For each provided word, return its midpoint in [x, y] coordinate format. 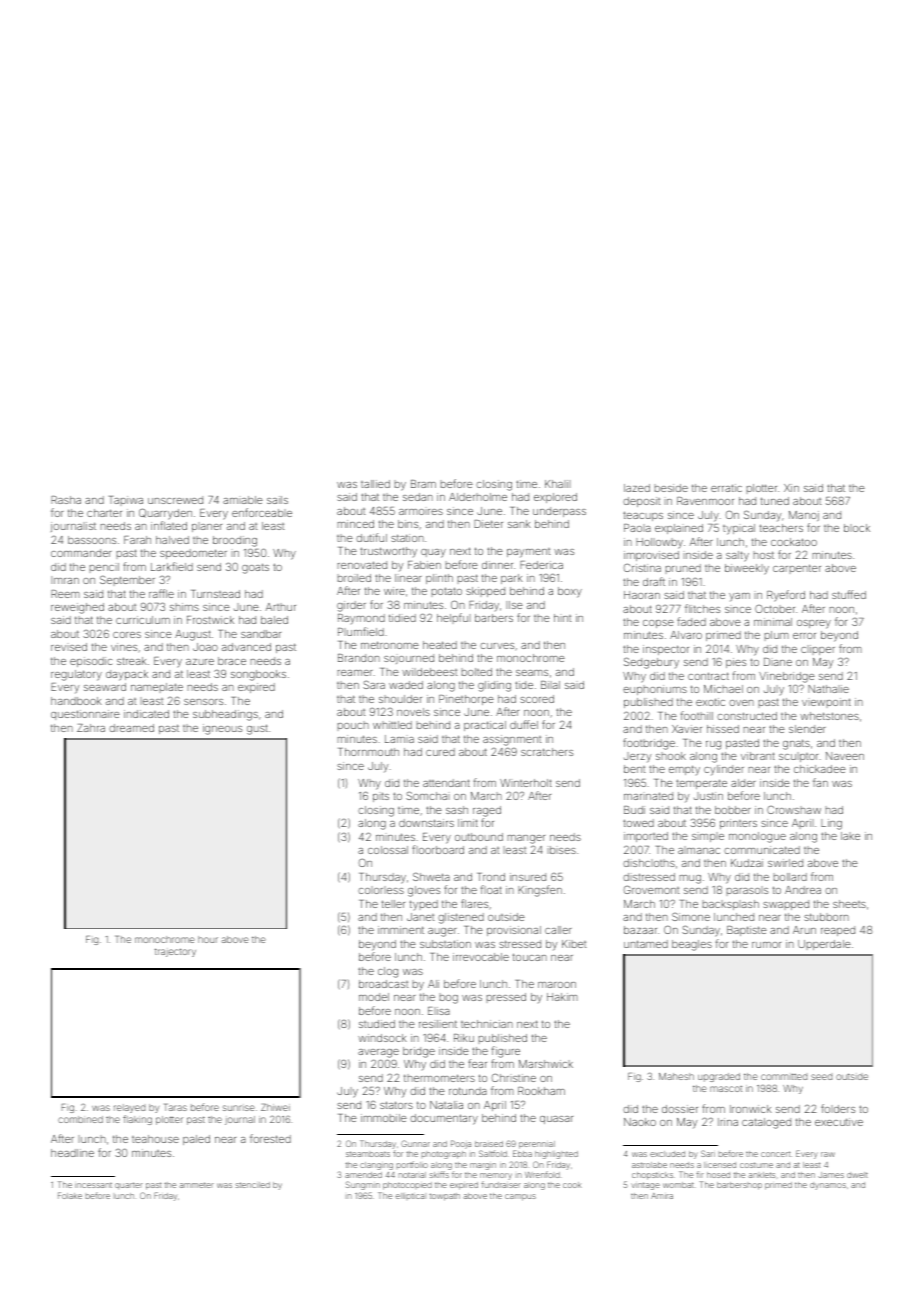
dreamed [131, 728]
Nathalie [828, 689]
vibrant [758, 756]
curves [497, 646]
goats [255, 568]
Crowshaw [794, 810]
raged [487, 811]
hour [208, 939]
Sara [374, 684]
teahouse [155, 1139]
